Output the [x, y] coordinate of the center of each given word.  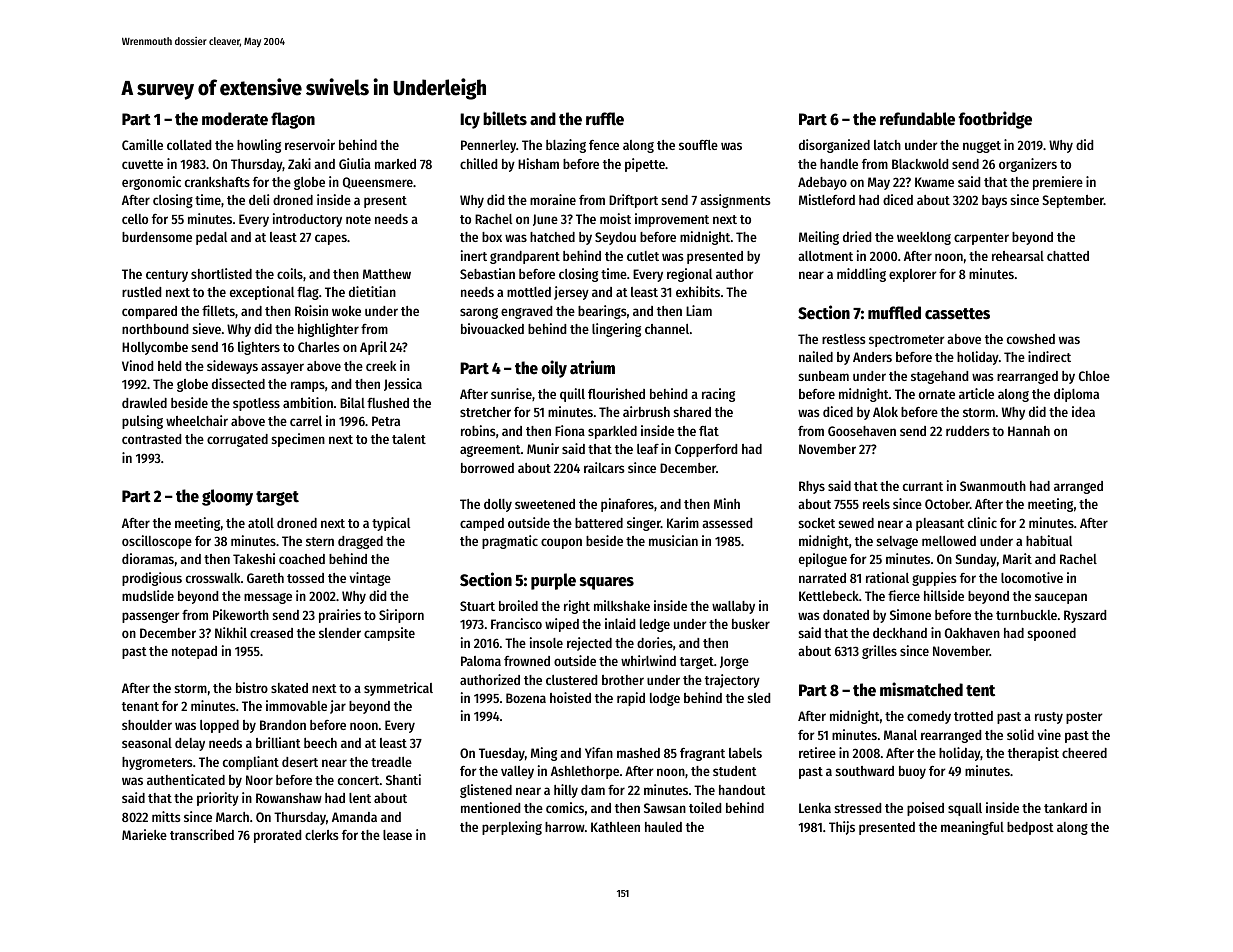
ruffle [605, 119]
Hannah [1029, 431]
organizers [1028, 165]
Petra [386, 421]
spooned [1051, 634]
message [268, 598]
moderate [235, 119]
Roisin [311, 310]
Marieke [144, 834]
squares [607, 583]
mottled [529, 292]
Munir [543, 448]
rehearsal [1018, 256]
